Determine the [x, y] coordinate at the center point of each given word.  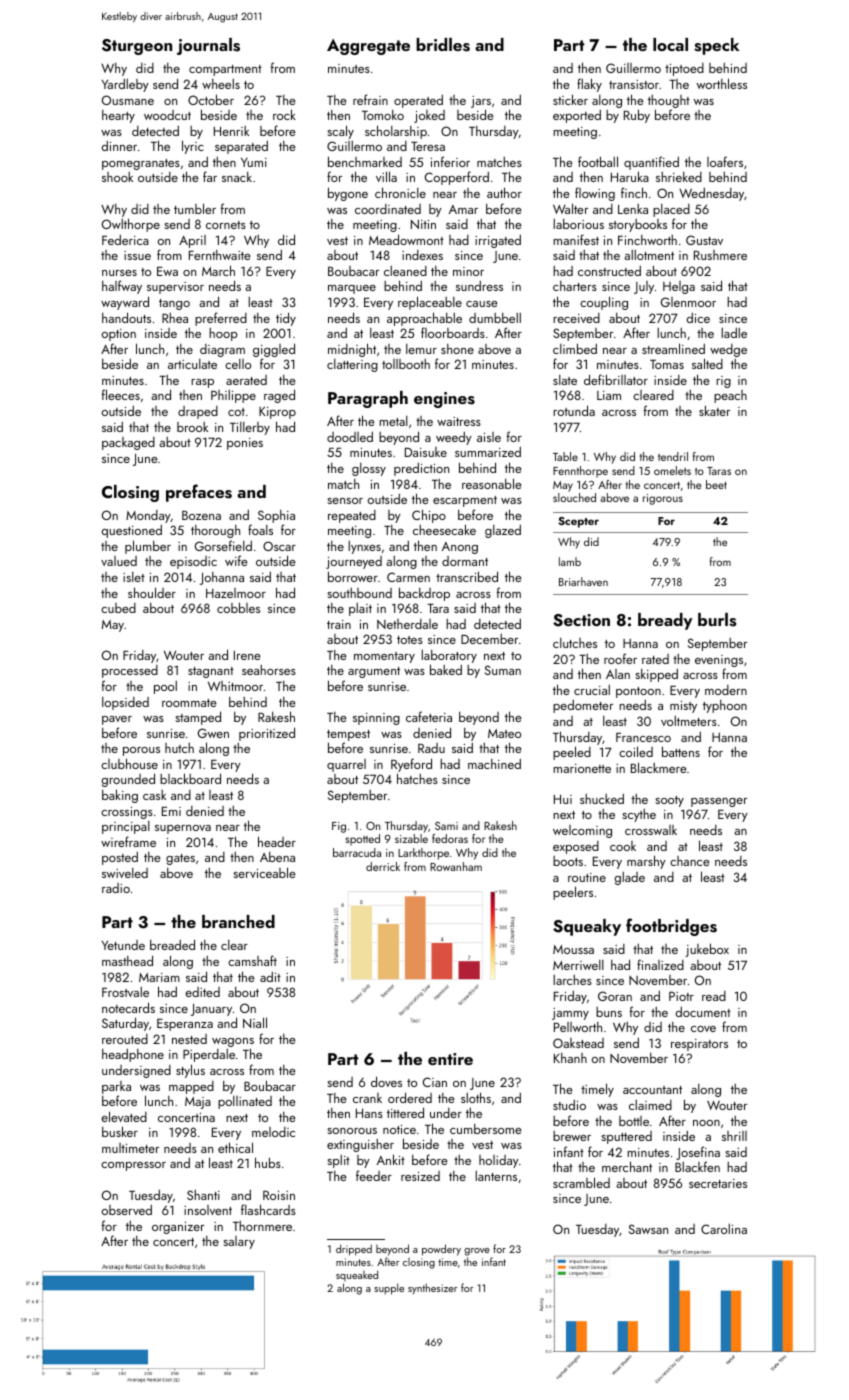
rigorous [663, 499]
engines [444, 400]
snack [237, 177]
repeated [352, 516]
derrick [383, 866]
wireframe [128, 841]
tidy [286, 319]
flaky [589, 85]
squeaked [357, 1275]
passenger [719, 802]
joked [429, 116]
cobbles [238, 607]
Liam [609, 395]
